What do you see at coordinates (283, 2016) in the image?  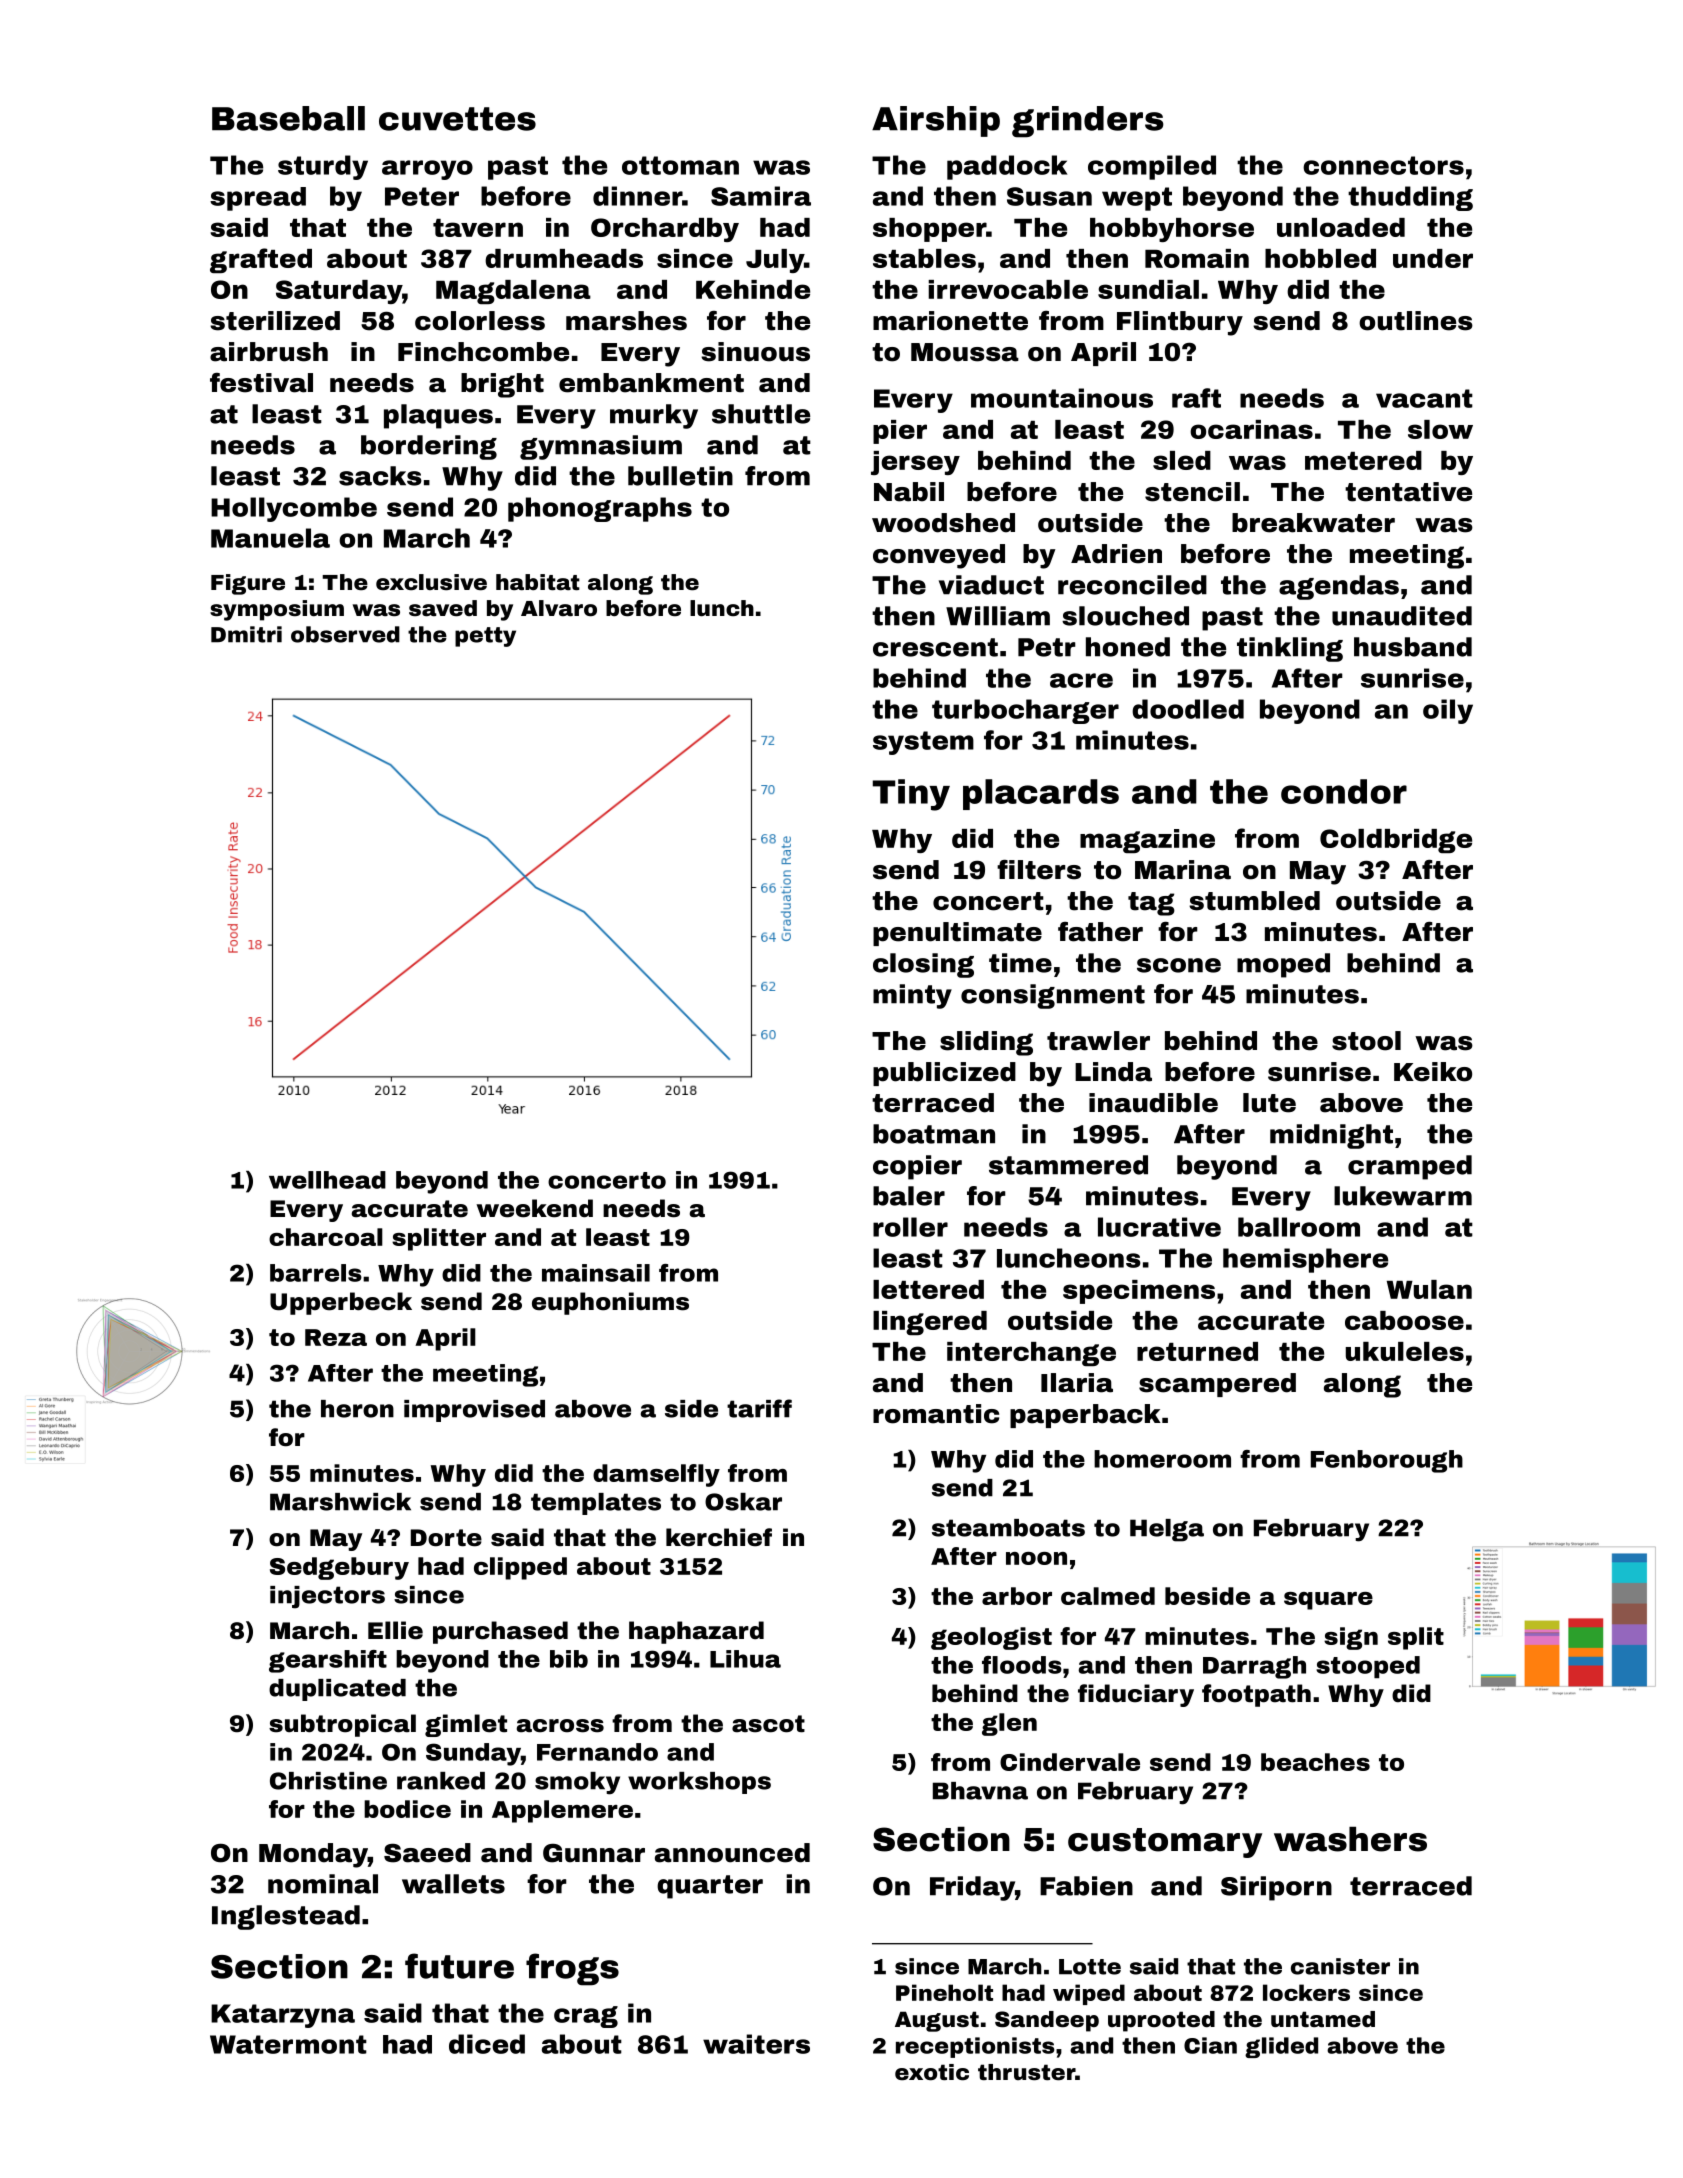 I see `Katarzyna` at bounding box center [283, 2016].
